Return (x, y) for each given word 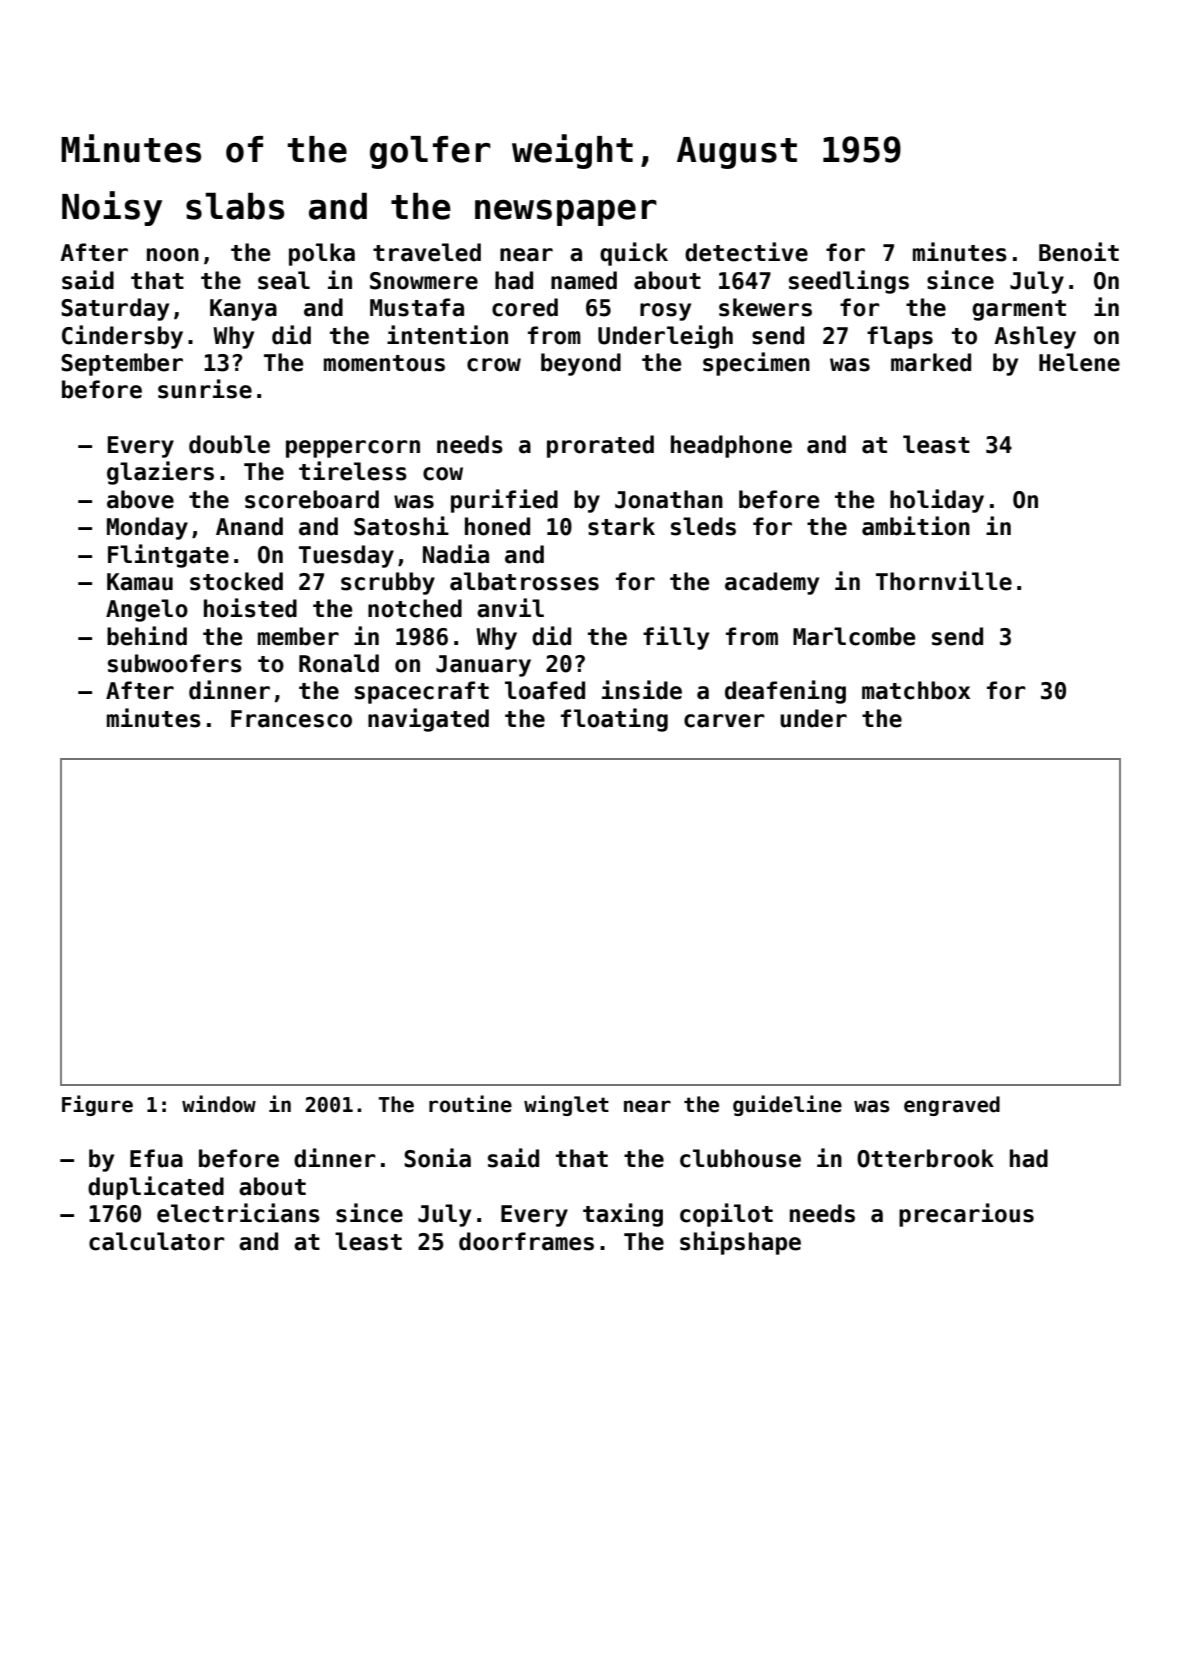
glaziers (160, 473)
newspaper (566, 212)
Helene (1079, 362)
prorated (600, 446)
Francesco (291, 719)
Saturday (115, 309)
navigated (428, 720)
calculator (157, 1241)
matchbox (916, 690)
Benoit (1079, 252)
